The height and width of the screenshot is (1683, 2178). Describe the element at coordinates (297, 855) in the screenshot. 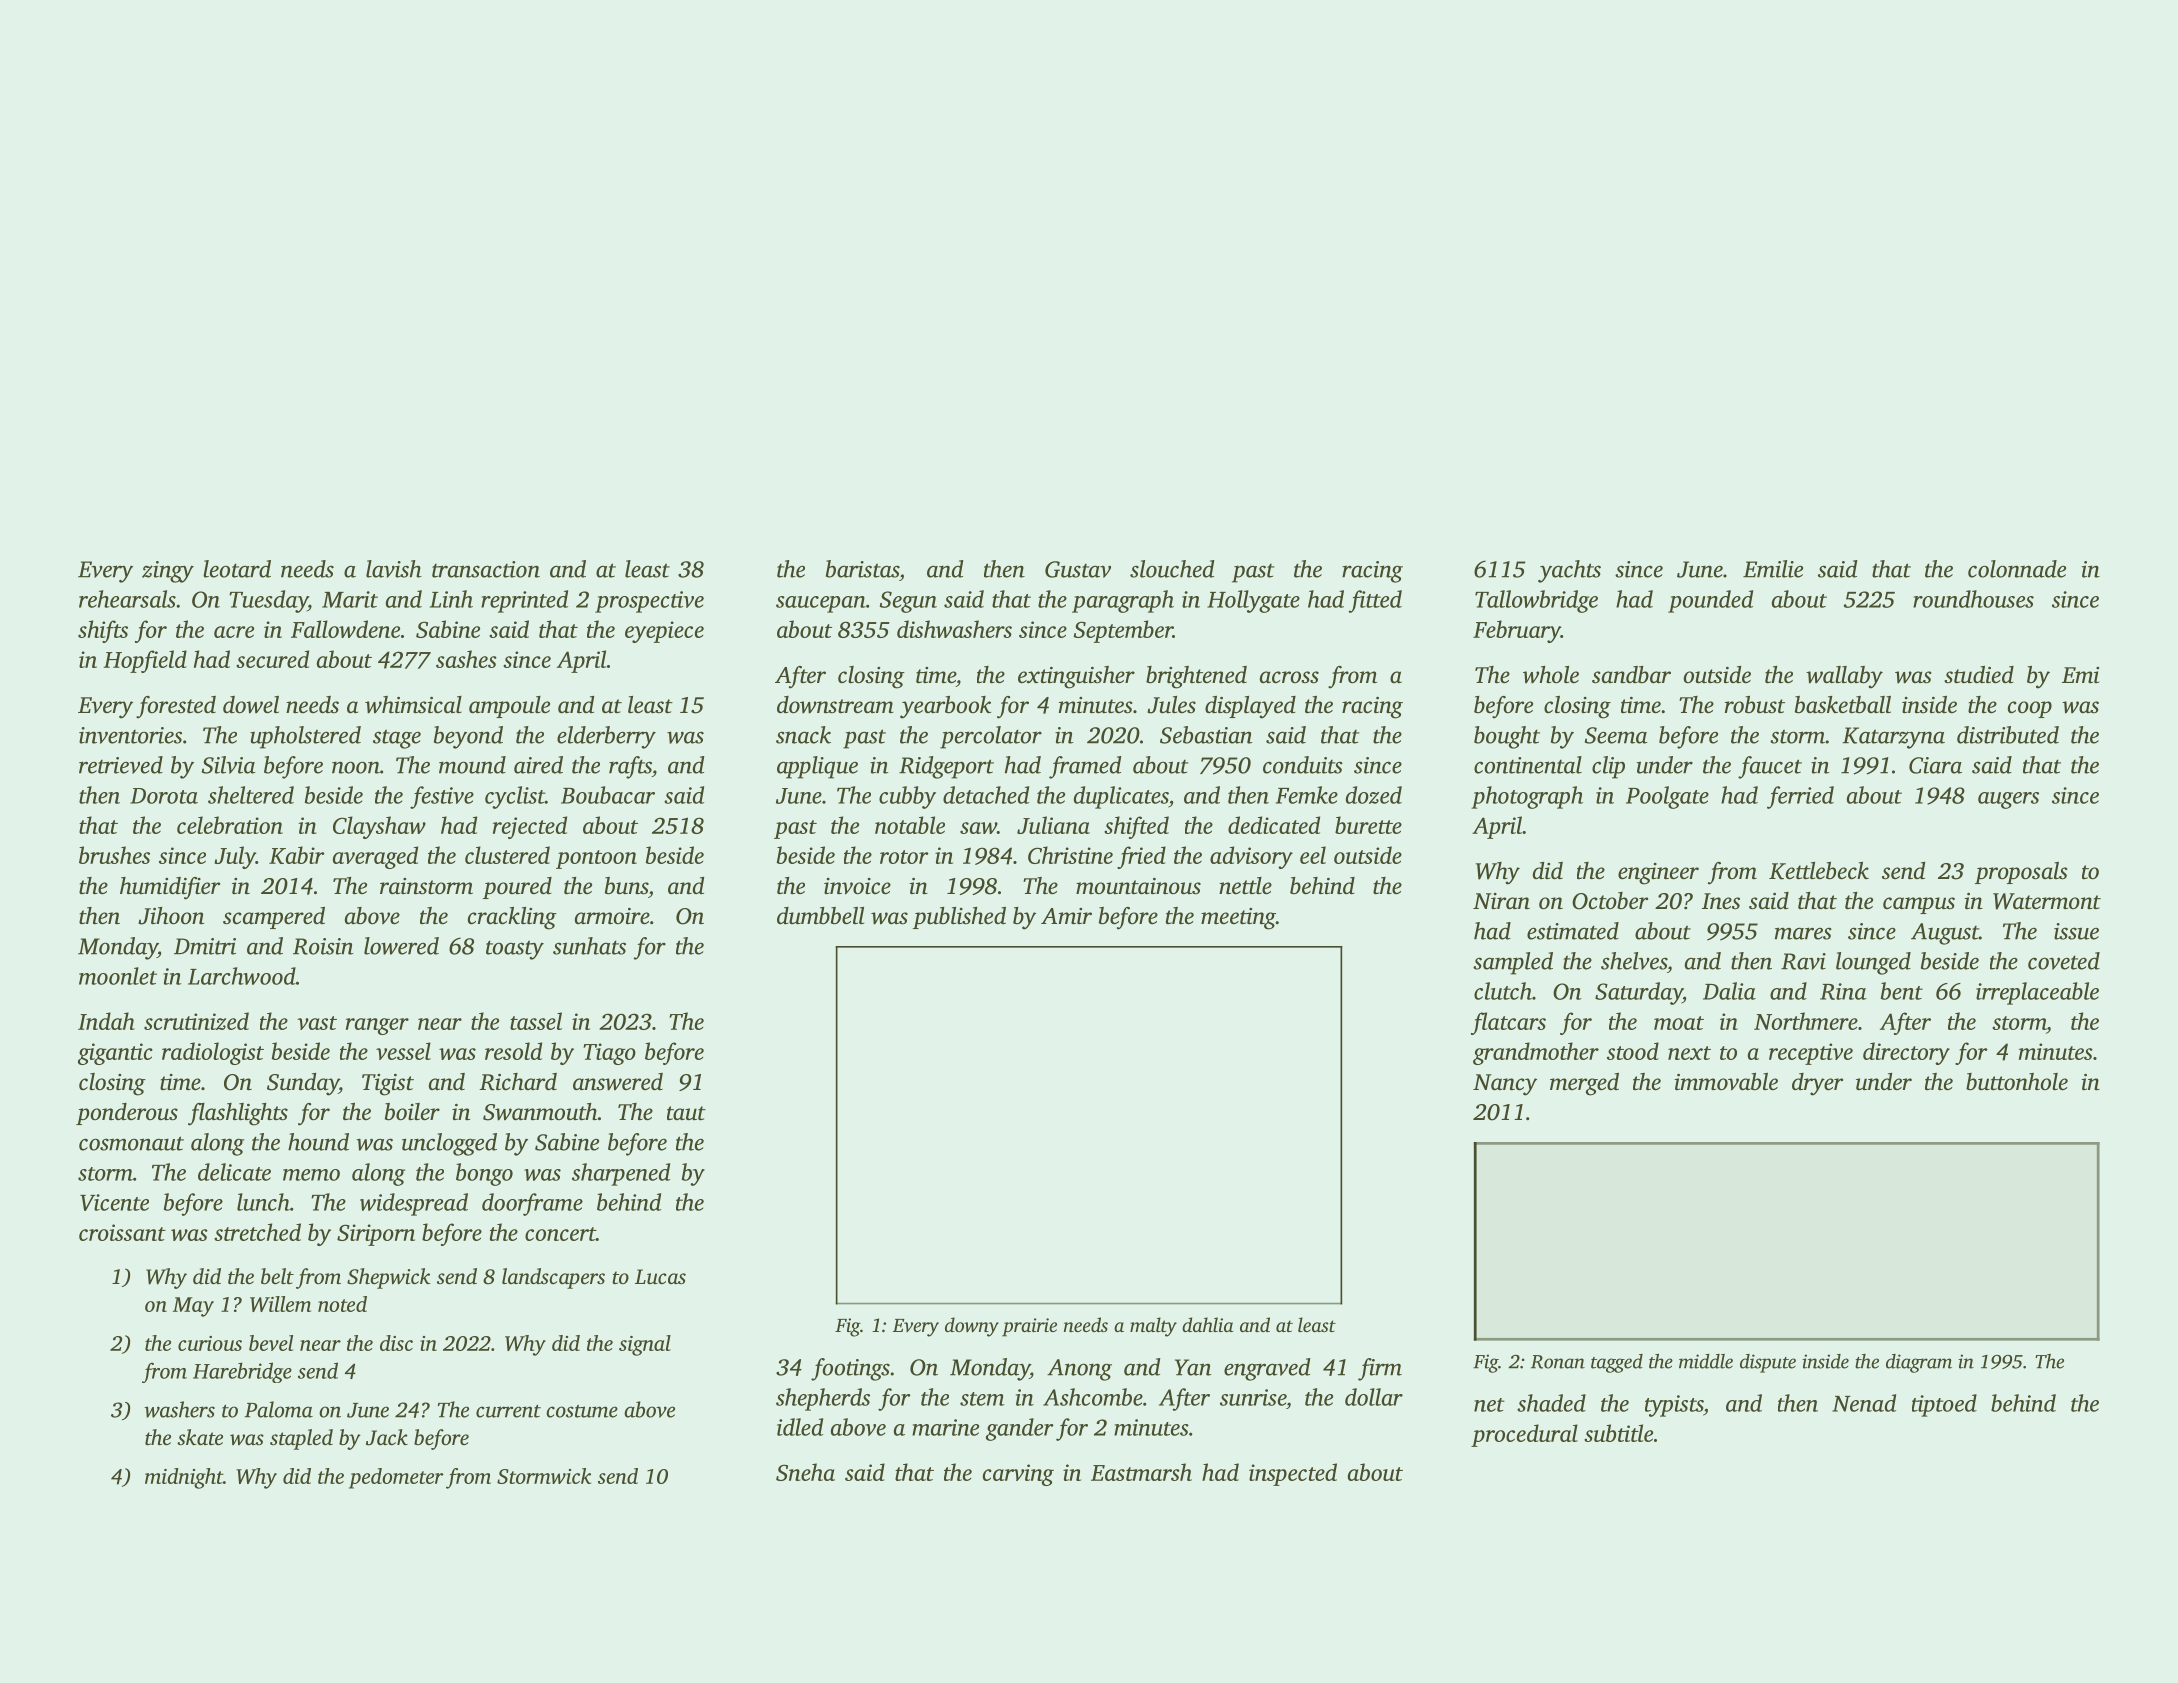

I see `Kabir` at that location.
